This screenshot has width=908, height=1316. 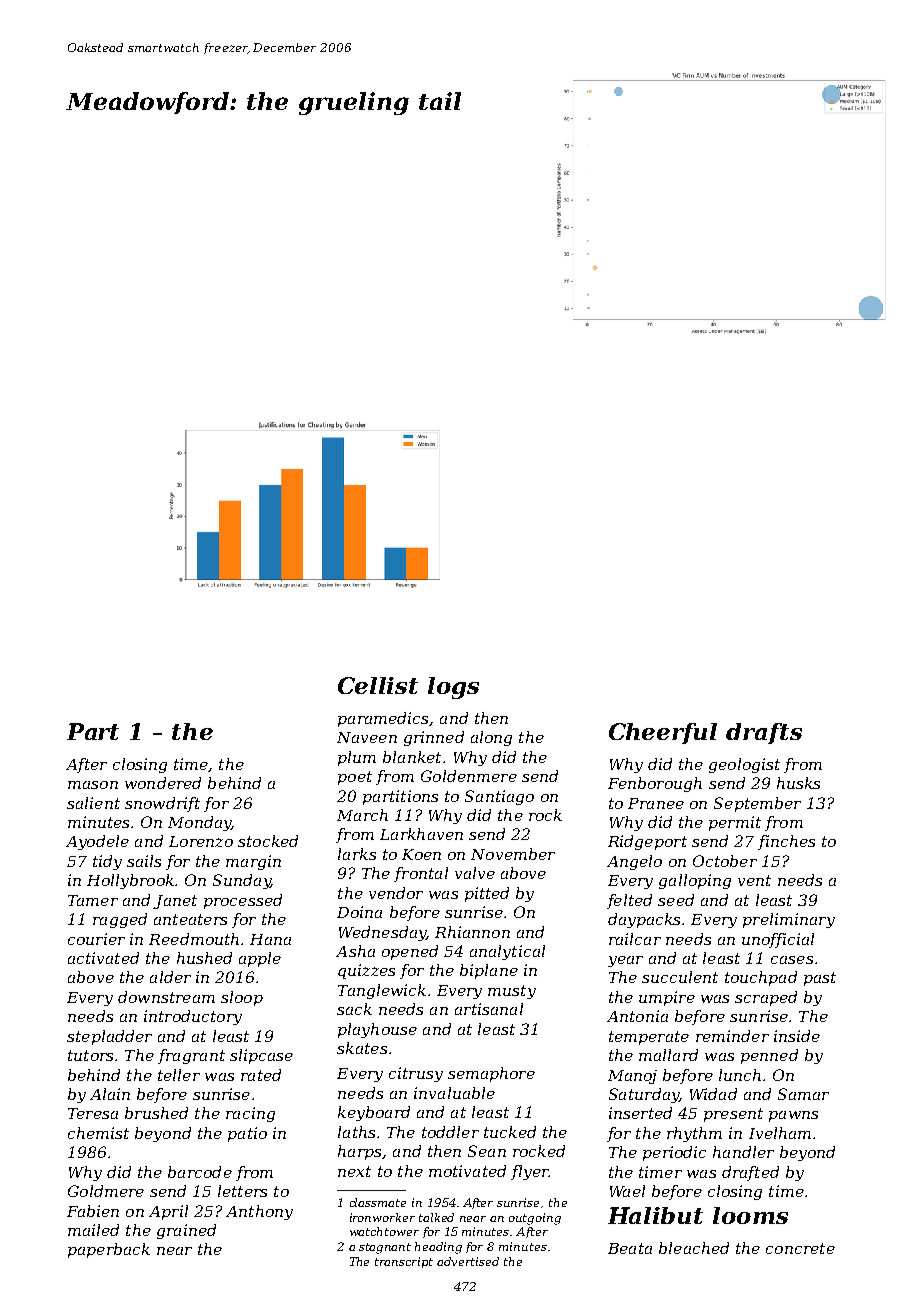 I want to click on logs, so click(x=453, y=688).
